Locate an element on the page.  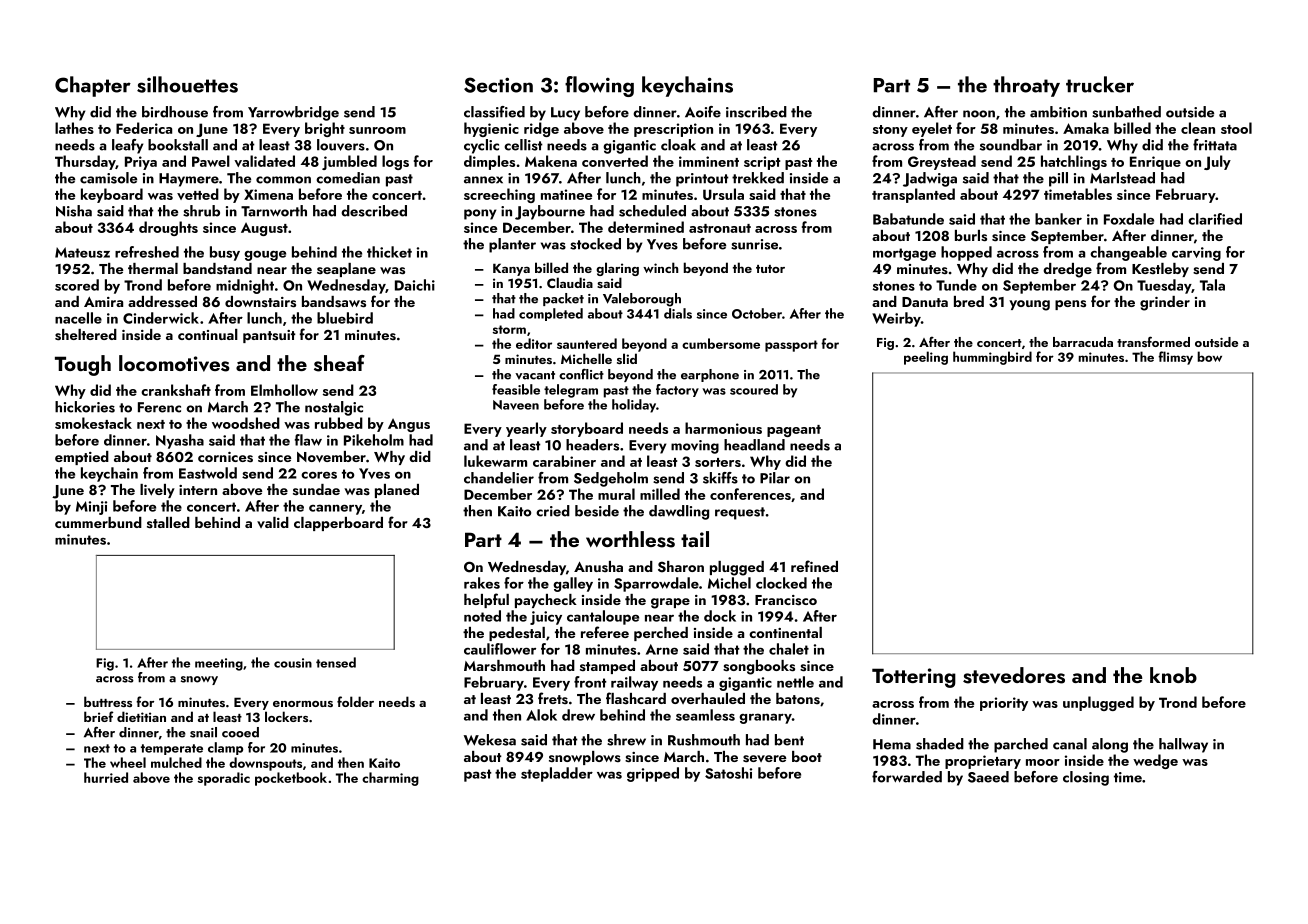
changeable is located at coordinates (1128, 253).
